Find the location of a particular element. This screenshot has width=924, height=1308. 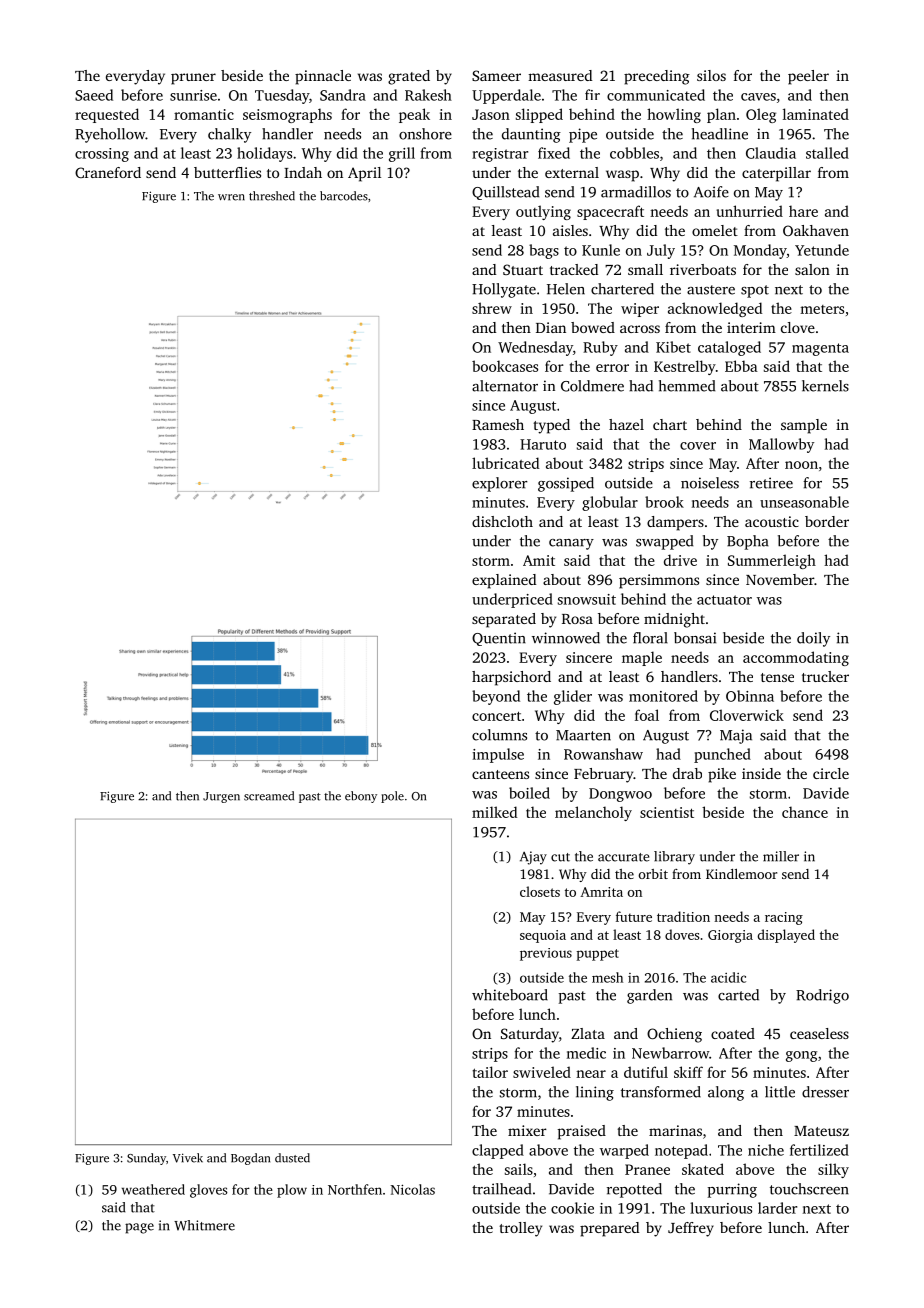

daunting is located at coordinates (531, 135).
